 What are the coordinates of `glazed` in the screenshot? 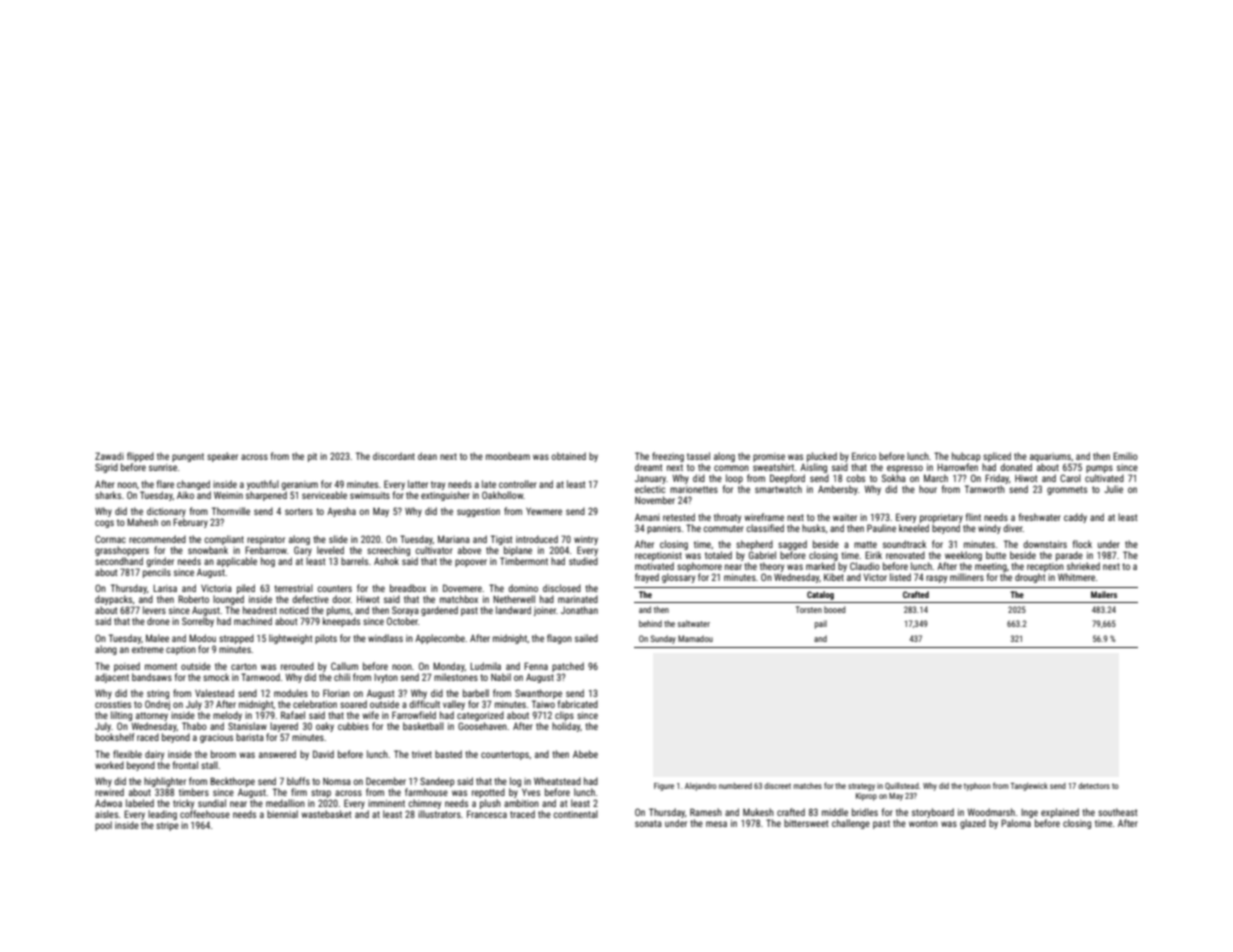 It's located at (973, 824).
